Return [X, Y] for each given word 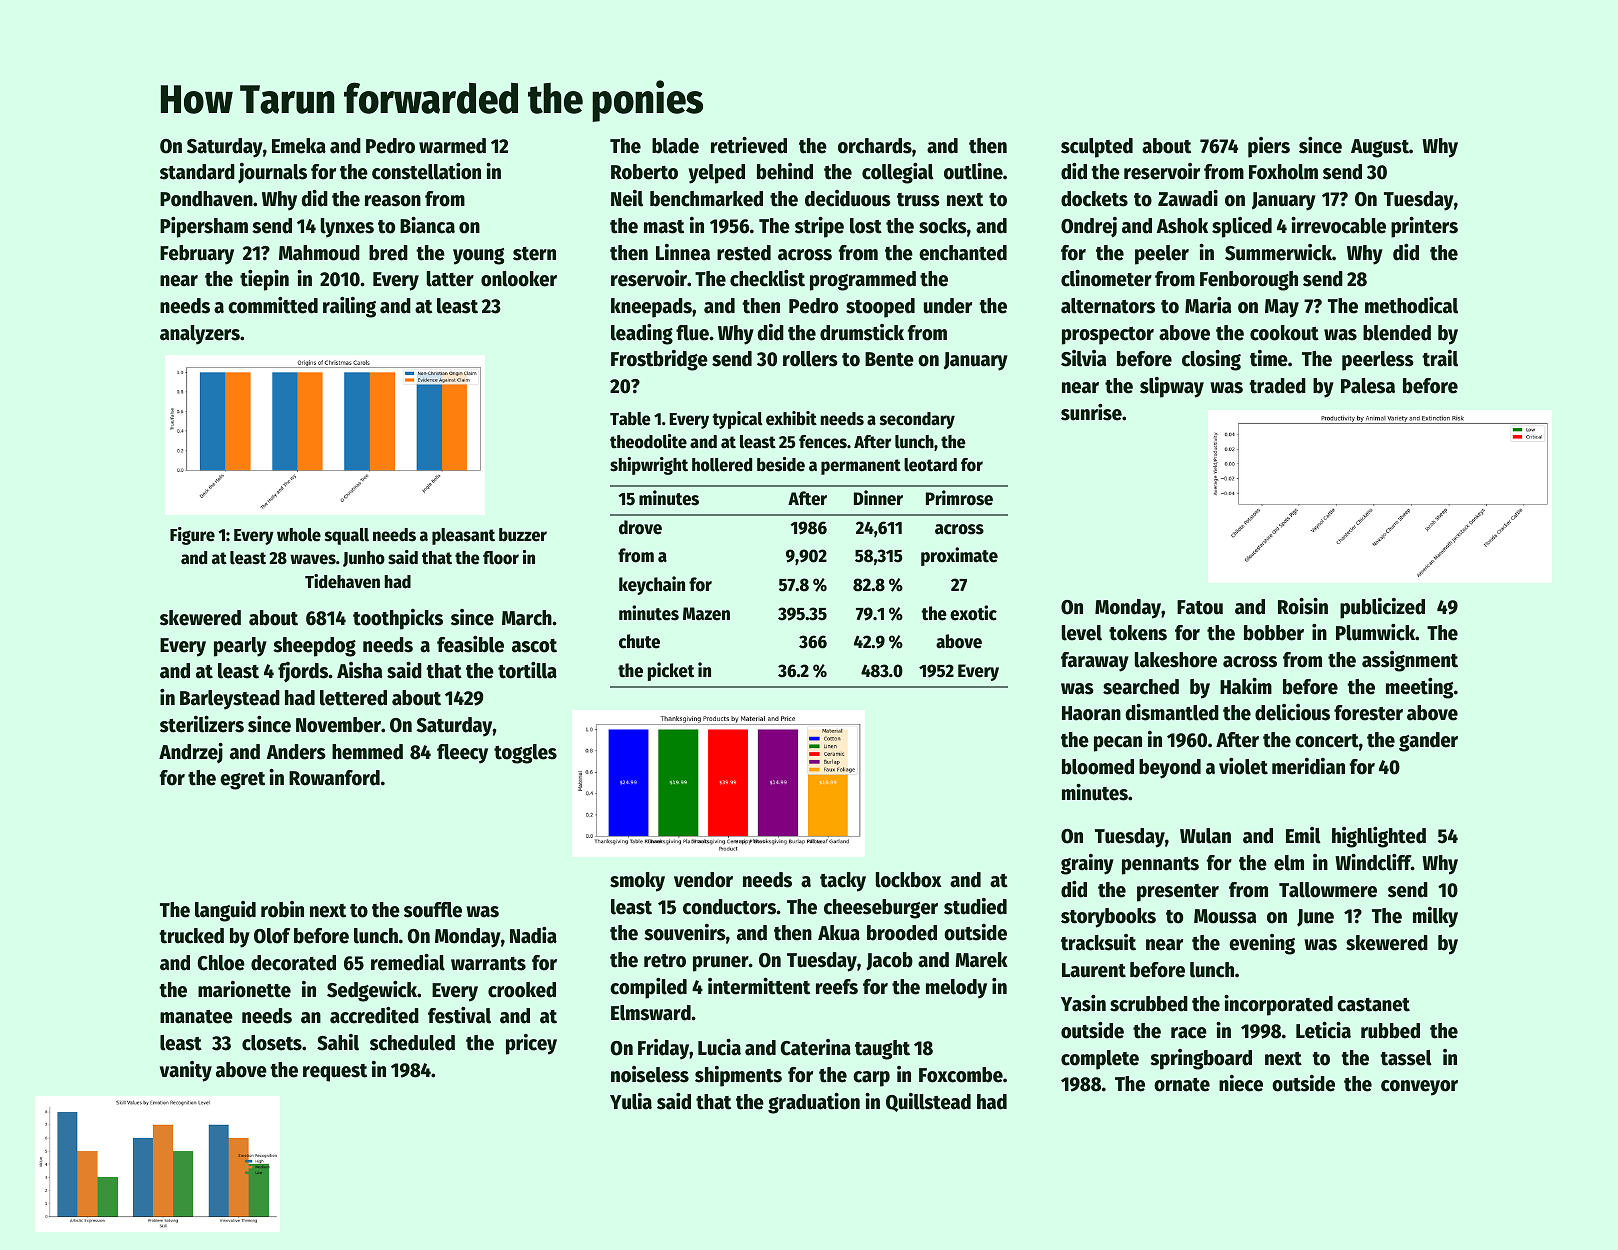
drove [640, 527]
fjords [303, 672]
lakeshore [1176, 660]
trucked [191, 936]
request [335, 1073]
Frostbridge [659, 360]
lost [866, 226]
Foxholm [1283, 172]
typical [737, 420]
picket [671, 671]
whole [299, 535]
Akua [839, 933]
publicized [1382, 608]
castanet [1373, 1005]
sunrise [1091, 412]
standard [197, 172]
